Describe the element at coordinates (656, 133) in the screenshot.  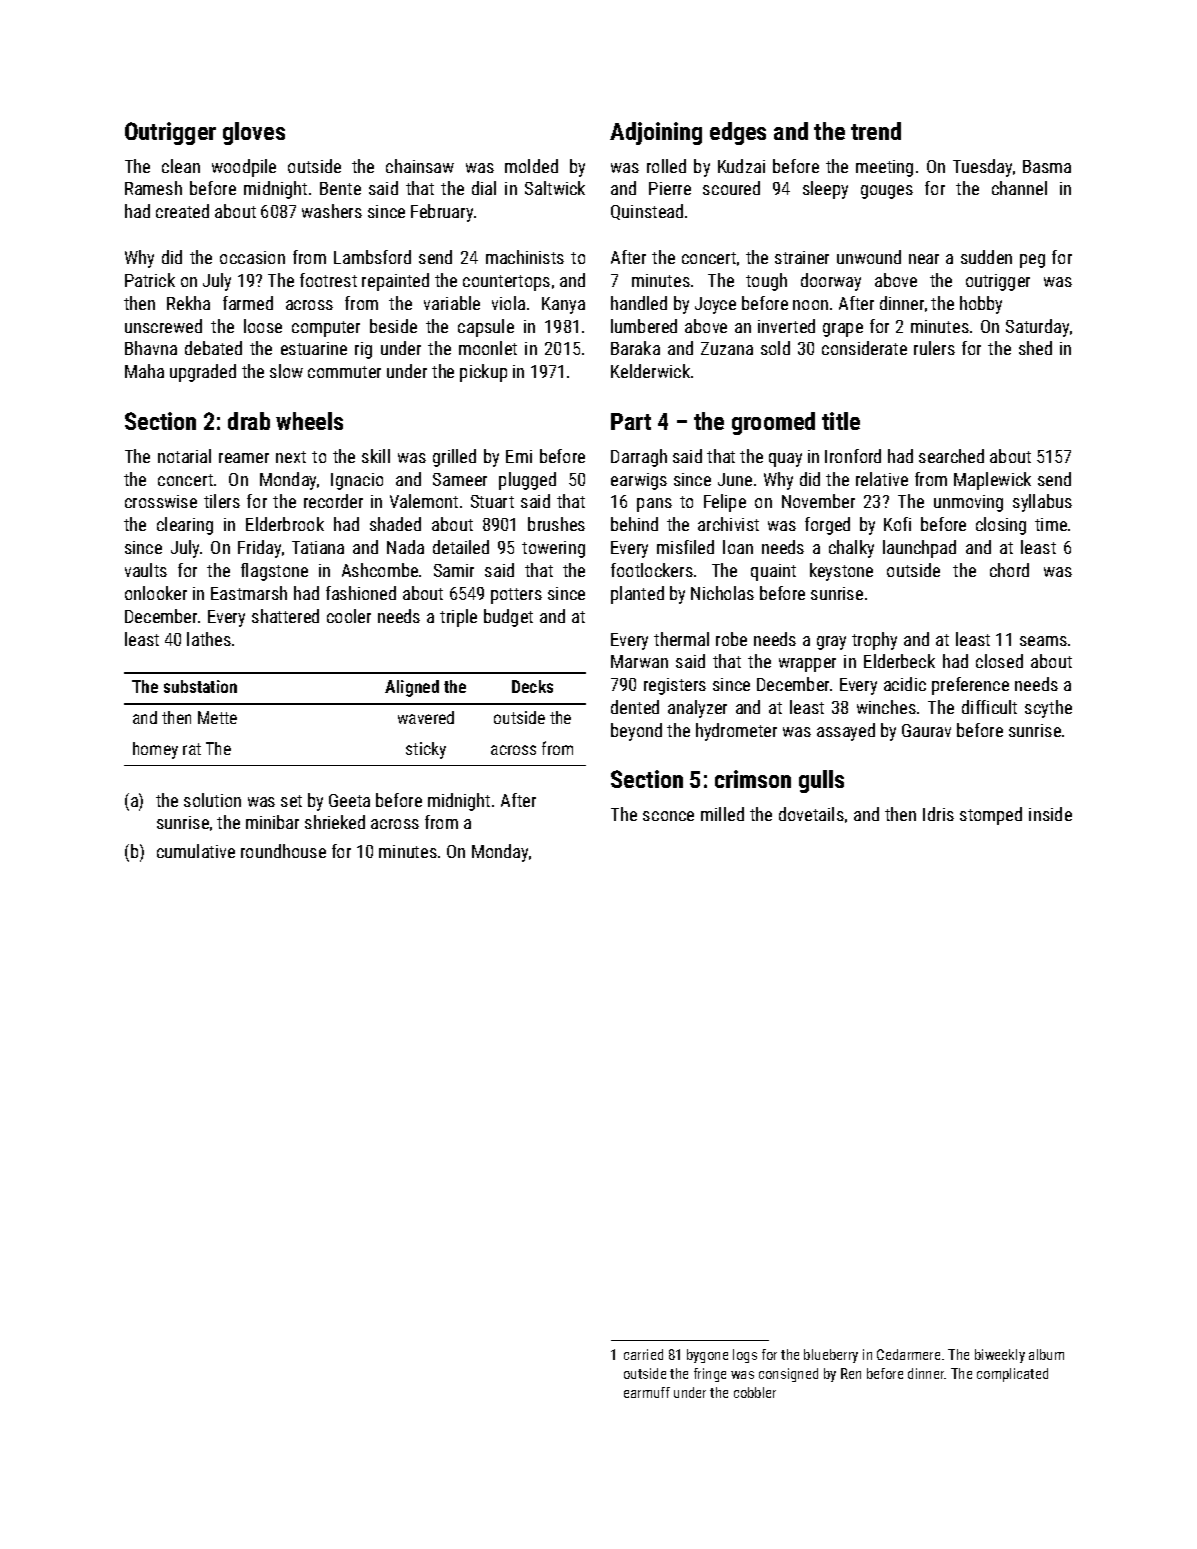
I see `Adjoining` at that location.
